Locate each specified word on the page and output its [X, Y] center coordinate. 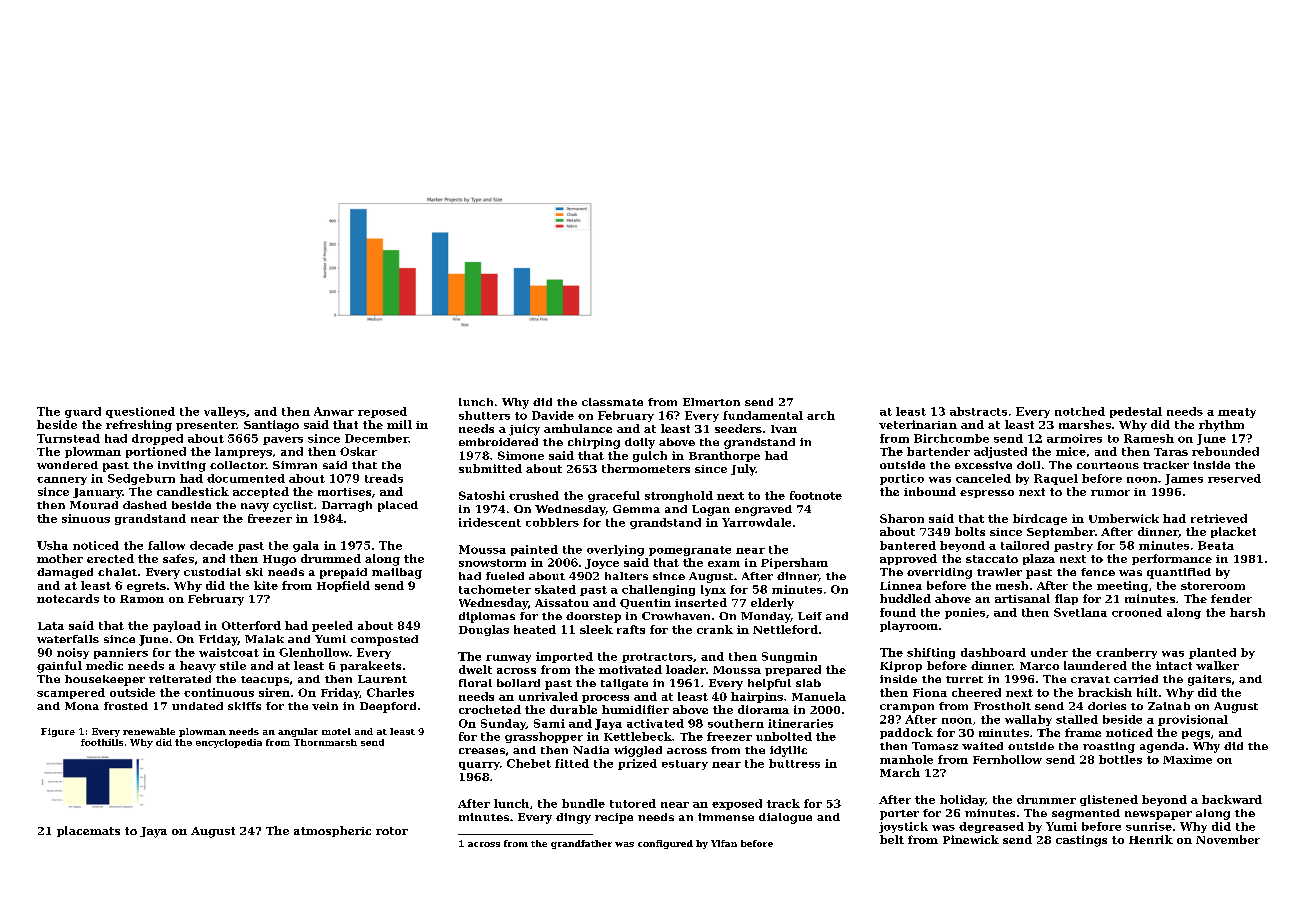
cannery [62, 481]
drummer [1046, 799]
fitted [572, 763]
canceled [983, 478]
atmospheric [332, 831]
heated [535, 629]
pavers [283, 441]
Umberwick [1124, 518]
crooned [1137, 612]
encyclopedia [229, 743]
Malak [264, 639]
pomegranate [690, 551]
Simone [521, 455]
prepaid [343, 573]
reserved [1234, 478]
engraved [763, 510]
